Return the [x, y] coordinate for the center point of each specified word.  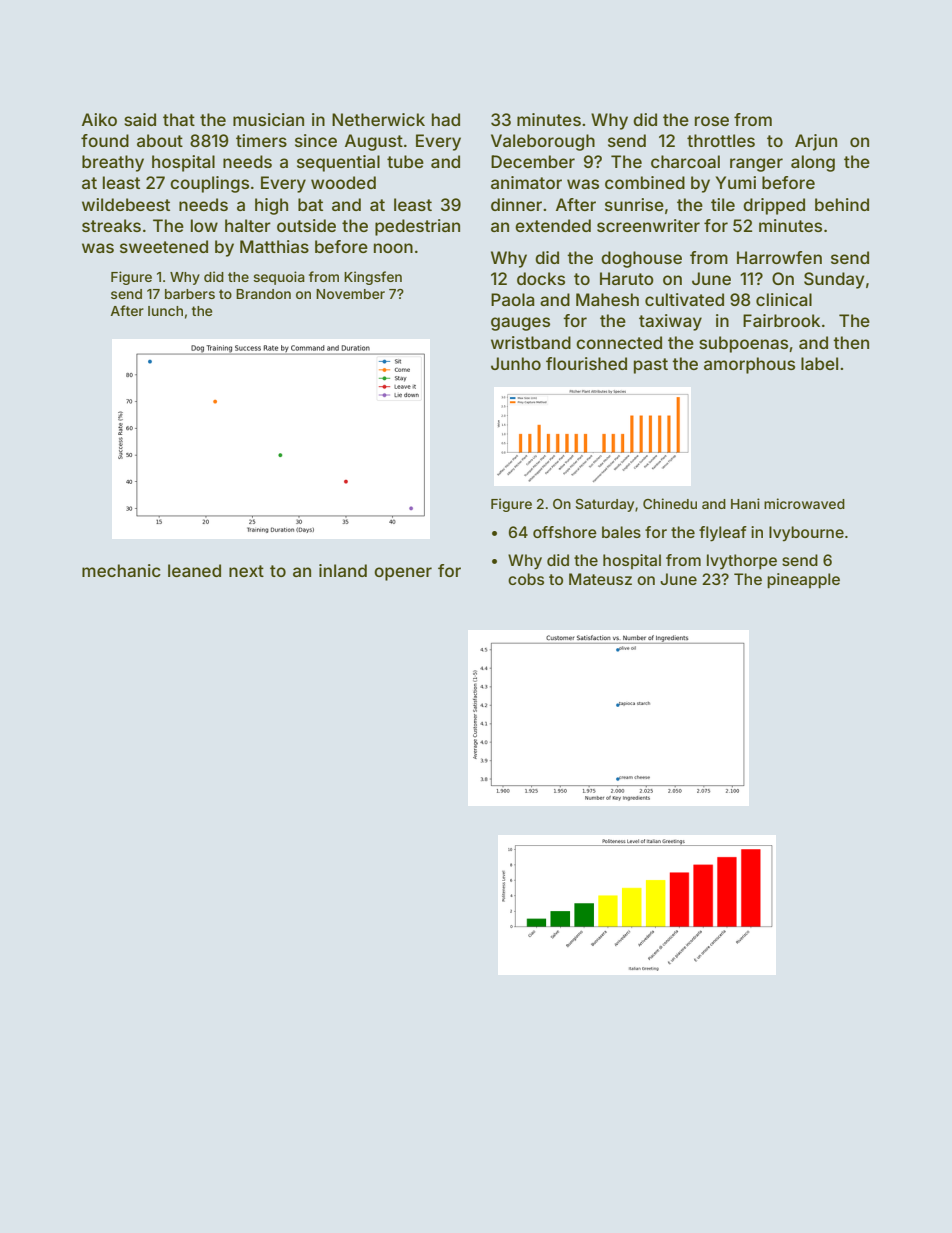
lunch [165, 311]
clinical [784, 299]
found [105, 140]
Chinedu [670, 503]
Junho [516, 363]
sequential [338, 163]
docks [541, 278]
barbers [190, 294]
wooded [343, 182]
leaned [194, 570]
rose [712, 121]
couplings [209, 184]
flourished [586, 363]
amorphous [749, 365]
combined [645, 182]
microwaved [804, 503]
